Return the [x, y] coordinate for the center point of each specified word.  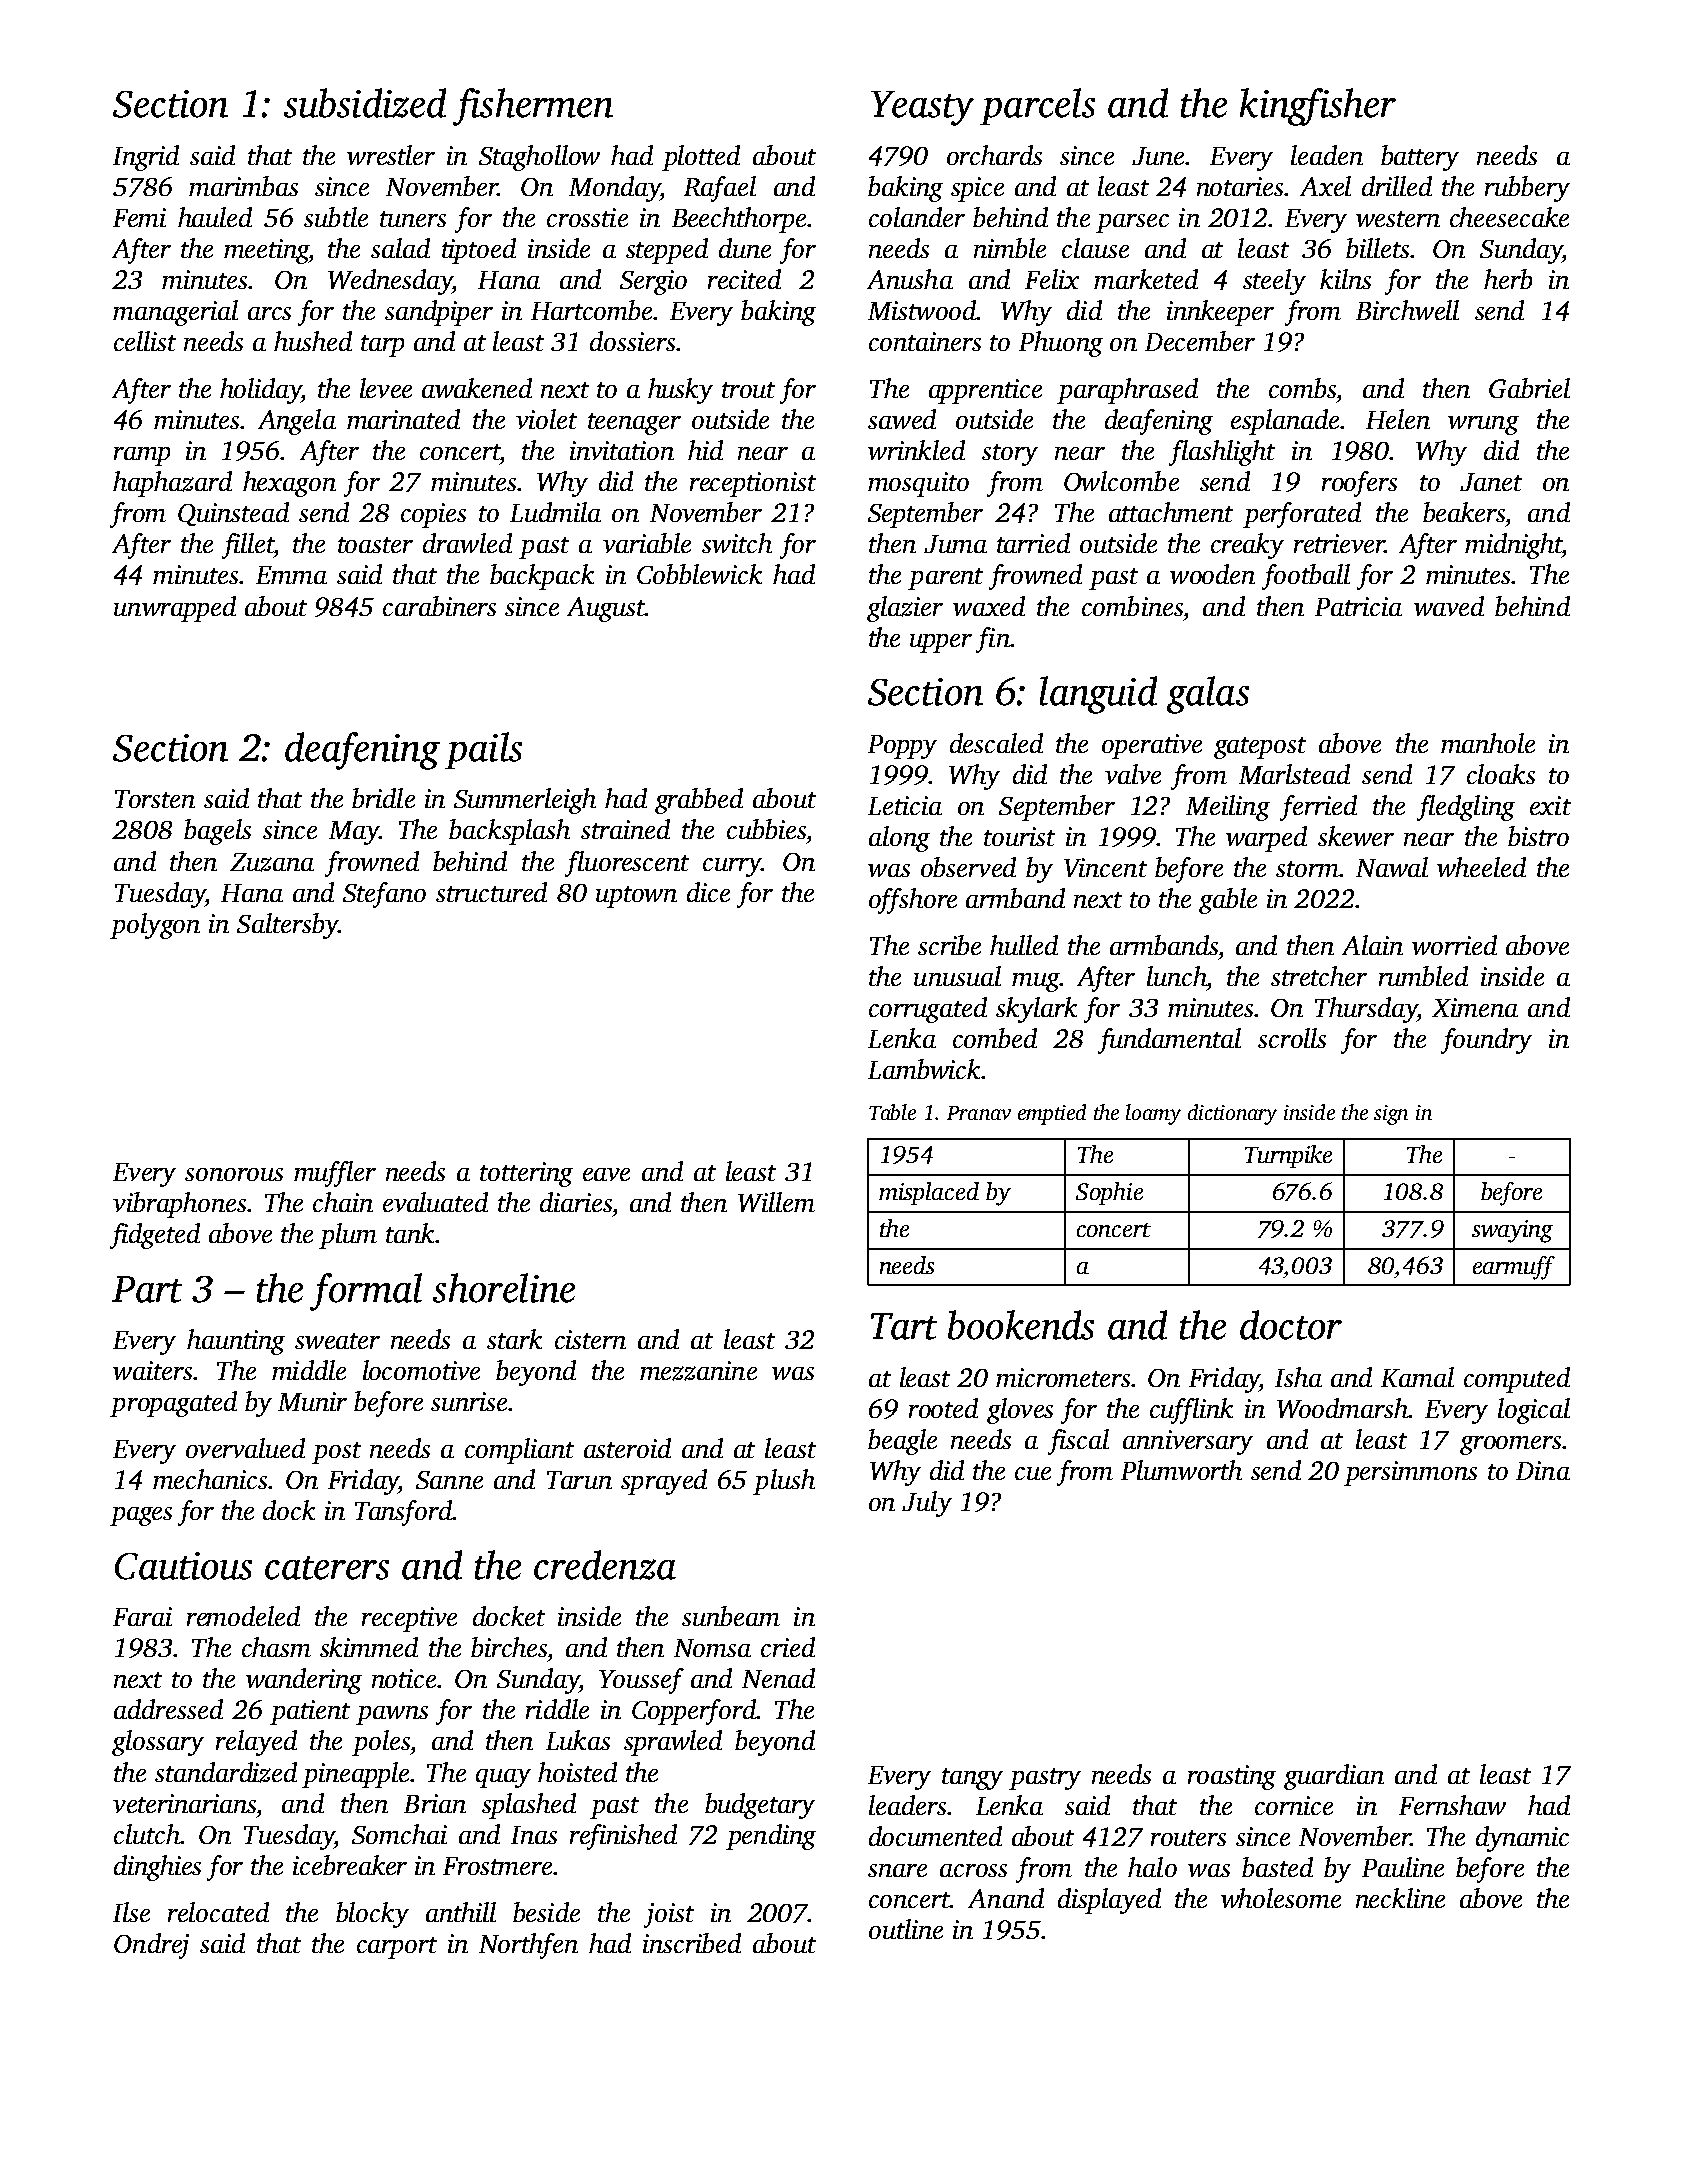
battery [1420, 158]
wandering [304, 1681]
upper [941, 643]
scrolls [1292, 1038]
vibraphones [179, 1205]
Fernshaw [1452, 1805]
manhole [1488, 743]
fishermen [533, 107]
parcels [1037, 106]
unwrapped [175, 609]
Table [892, 1112]
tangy [972, 1779]
